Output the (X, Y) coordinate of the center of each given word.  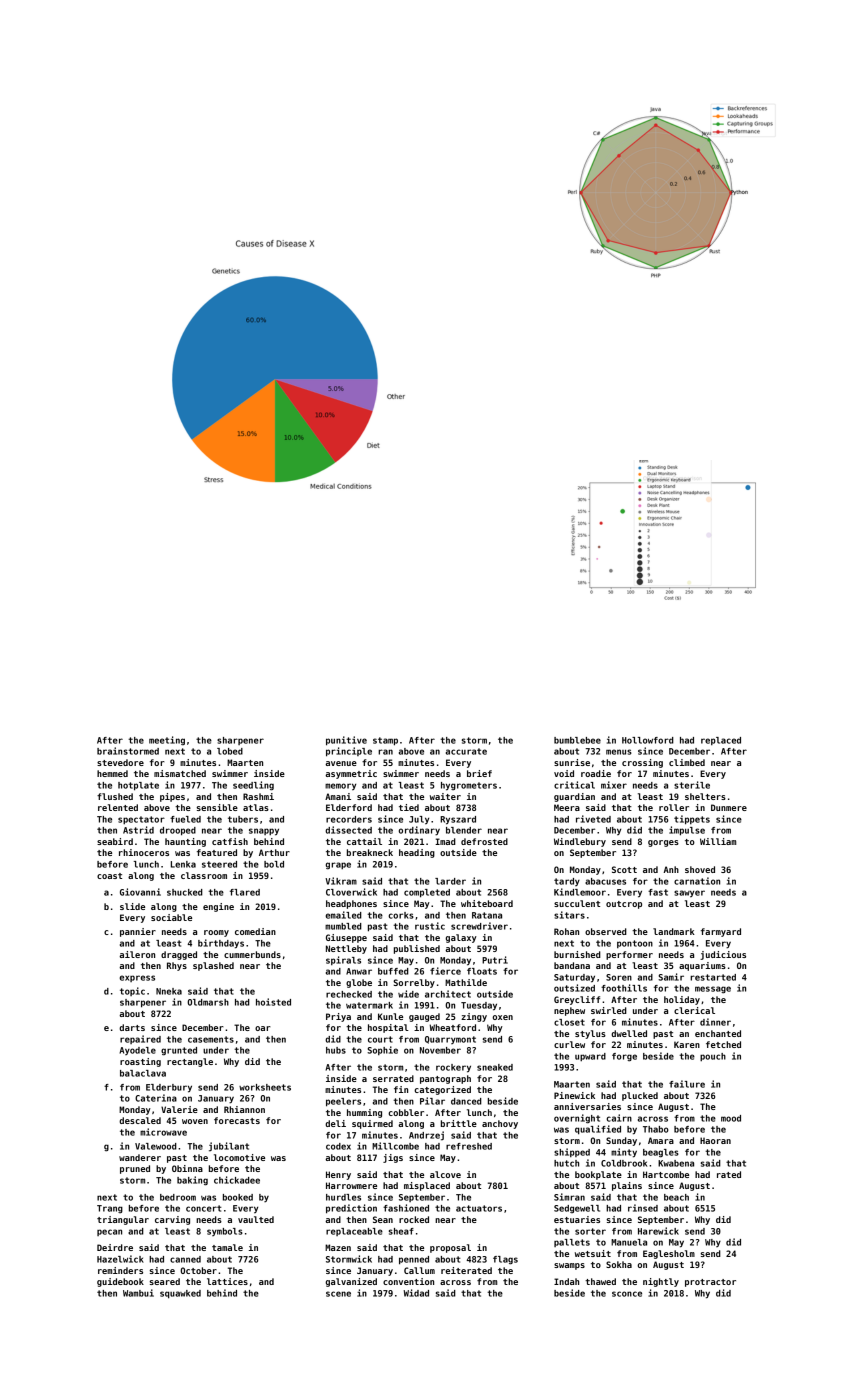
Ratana (487, 915)
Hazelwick (120, 1259)
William (718, 841)
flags (505, 1260)
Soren (619, 977)
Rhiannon (244, 1109)
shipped (572, 1152)
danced (466, 1101)
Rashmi (258, 796)
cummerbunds (252, 954)
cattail (364, 841)
